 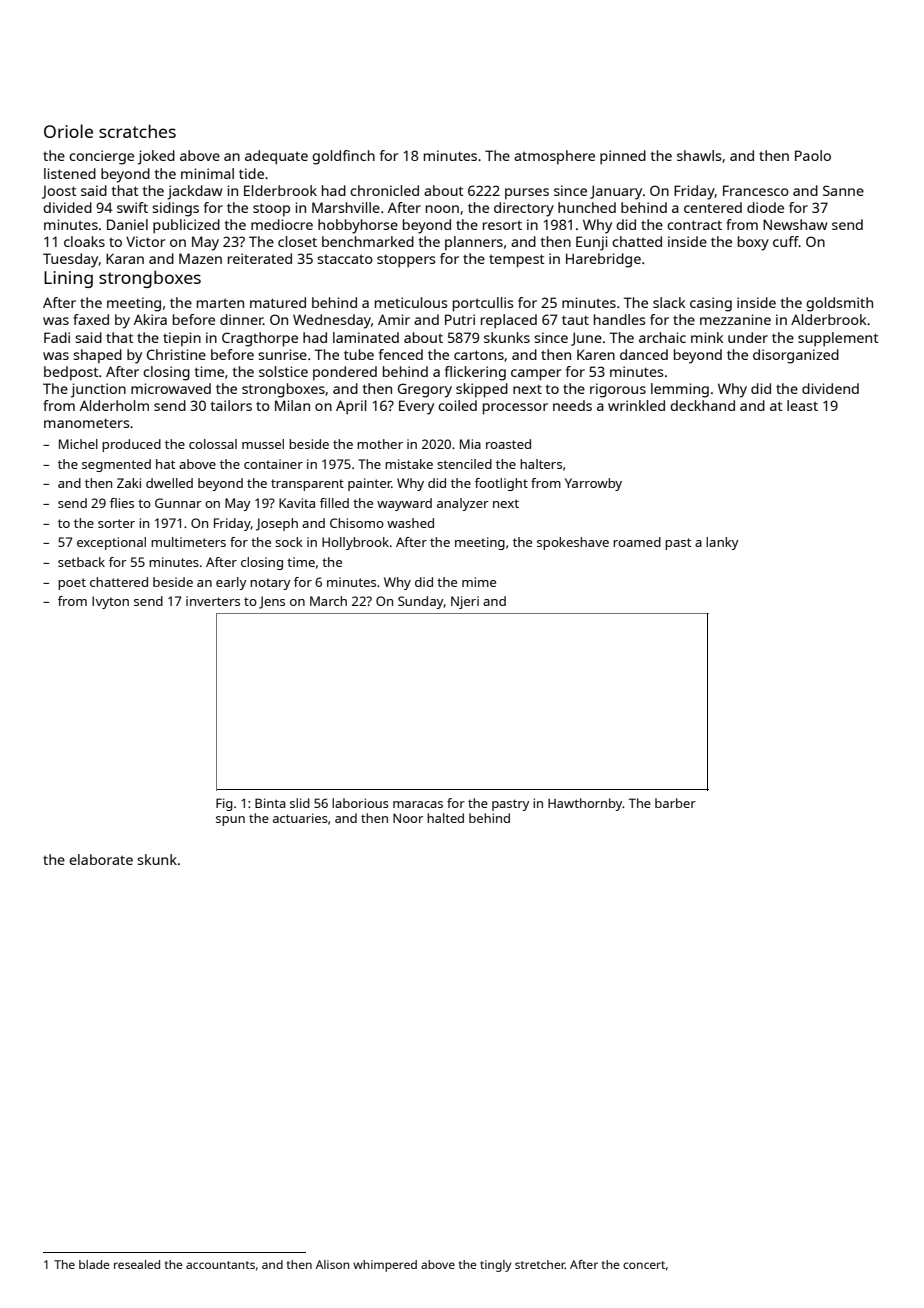 I want to click on least, so click(x=802, y=405).
